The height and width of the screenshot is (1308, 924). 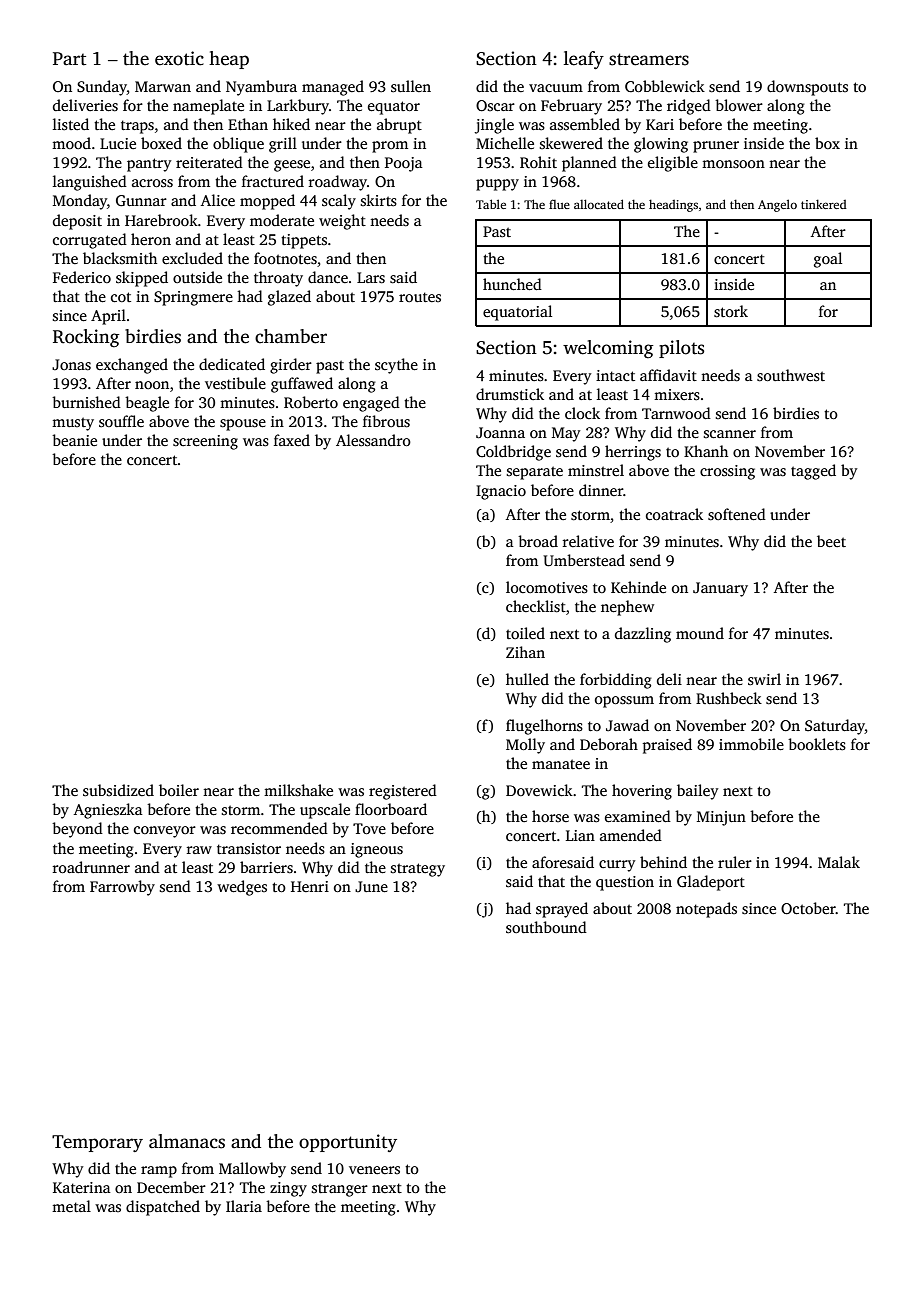 What do you see at coordinates (86, 338) in the screenshot?
I see `Rocking` at bounding box center [86, 338].
